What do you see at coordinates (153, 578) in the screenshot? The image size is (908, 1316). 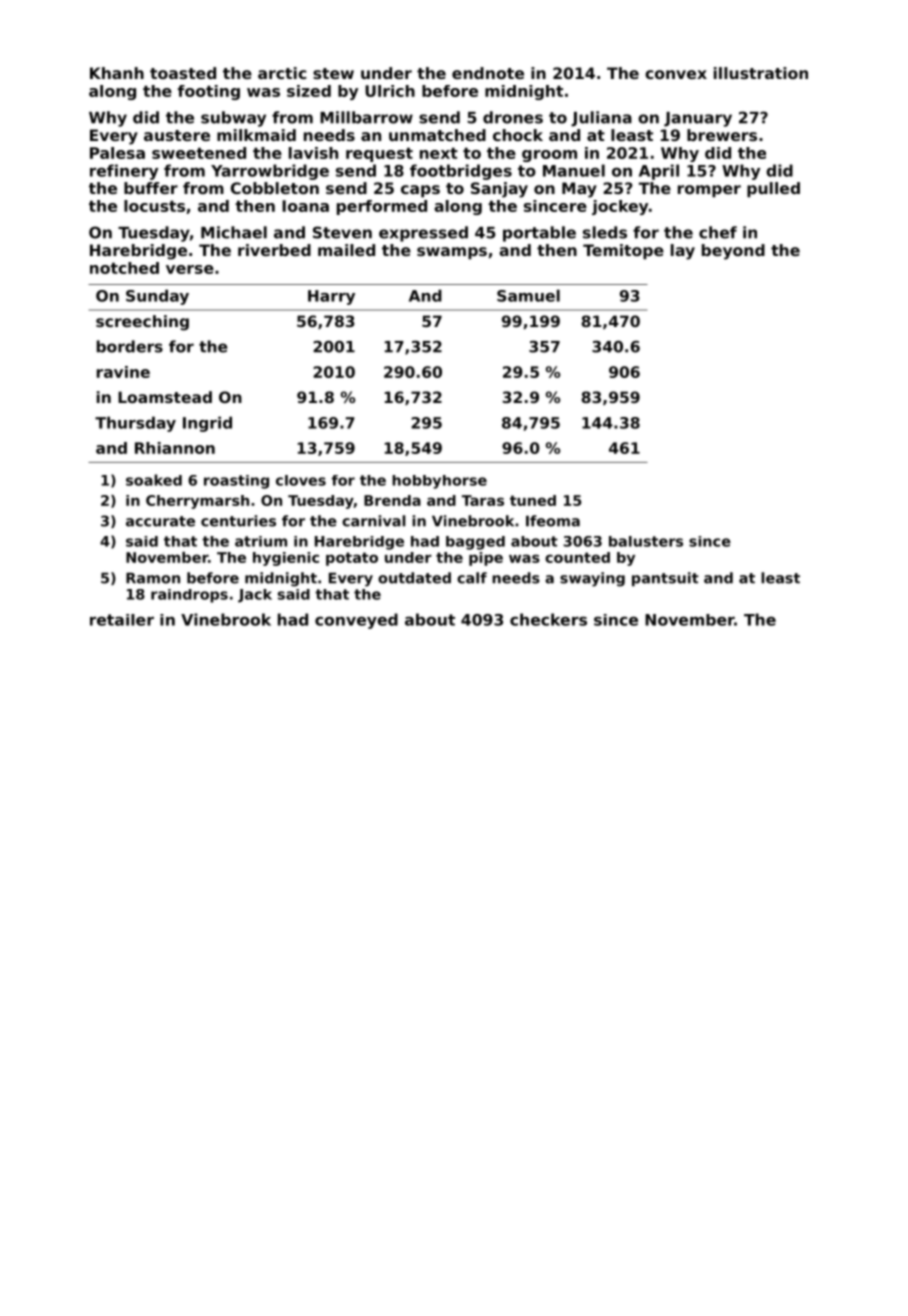 I see `Ramon` at bounding box center [153, 578].
